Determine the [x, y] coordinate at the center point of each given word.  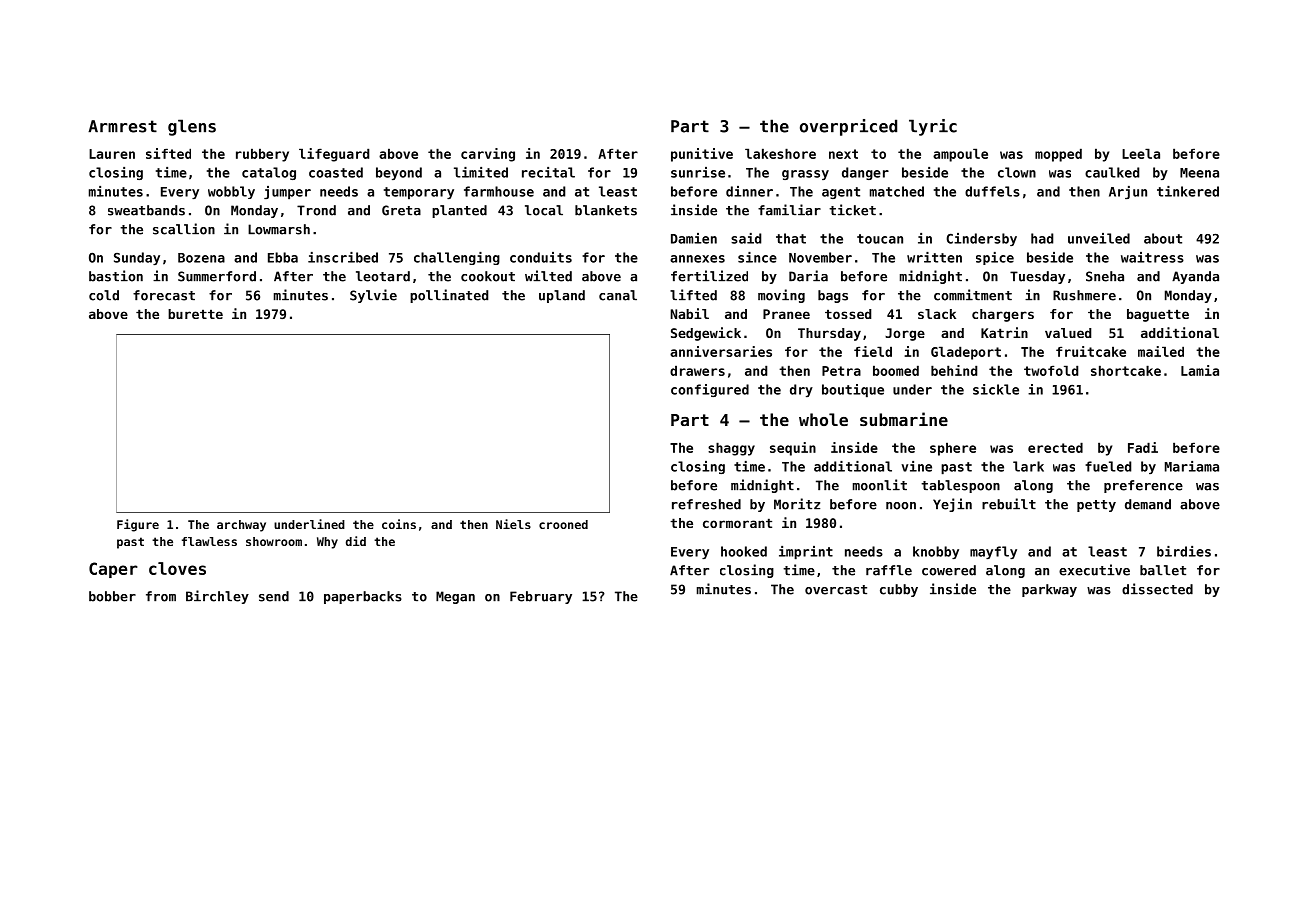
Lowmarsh [279, 229]
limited [481, 172]
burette [195, 314]
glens [192, 127]
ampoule [960, 155]
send [274, 596]
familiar [789, 210]
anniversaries [721, 351]
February [541, 597]
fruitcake [1091, 351]
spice [995, 258]
